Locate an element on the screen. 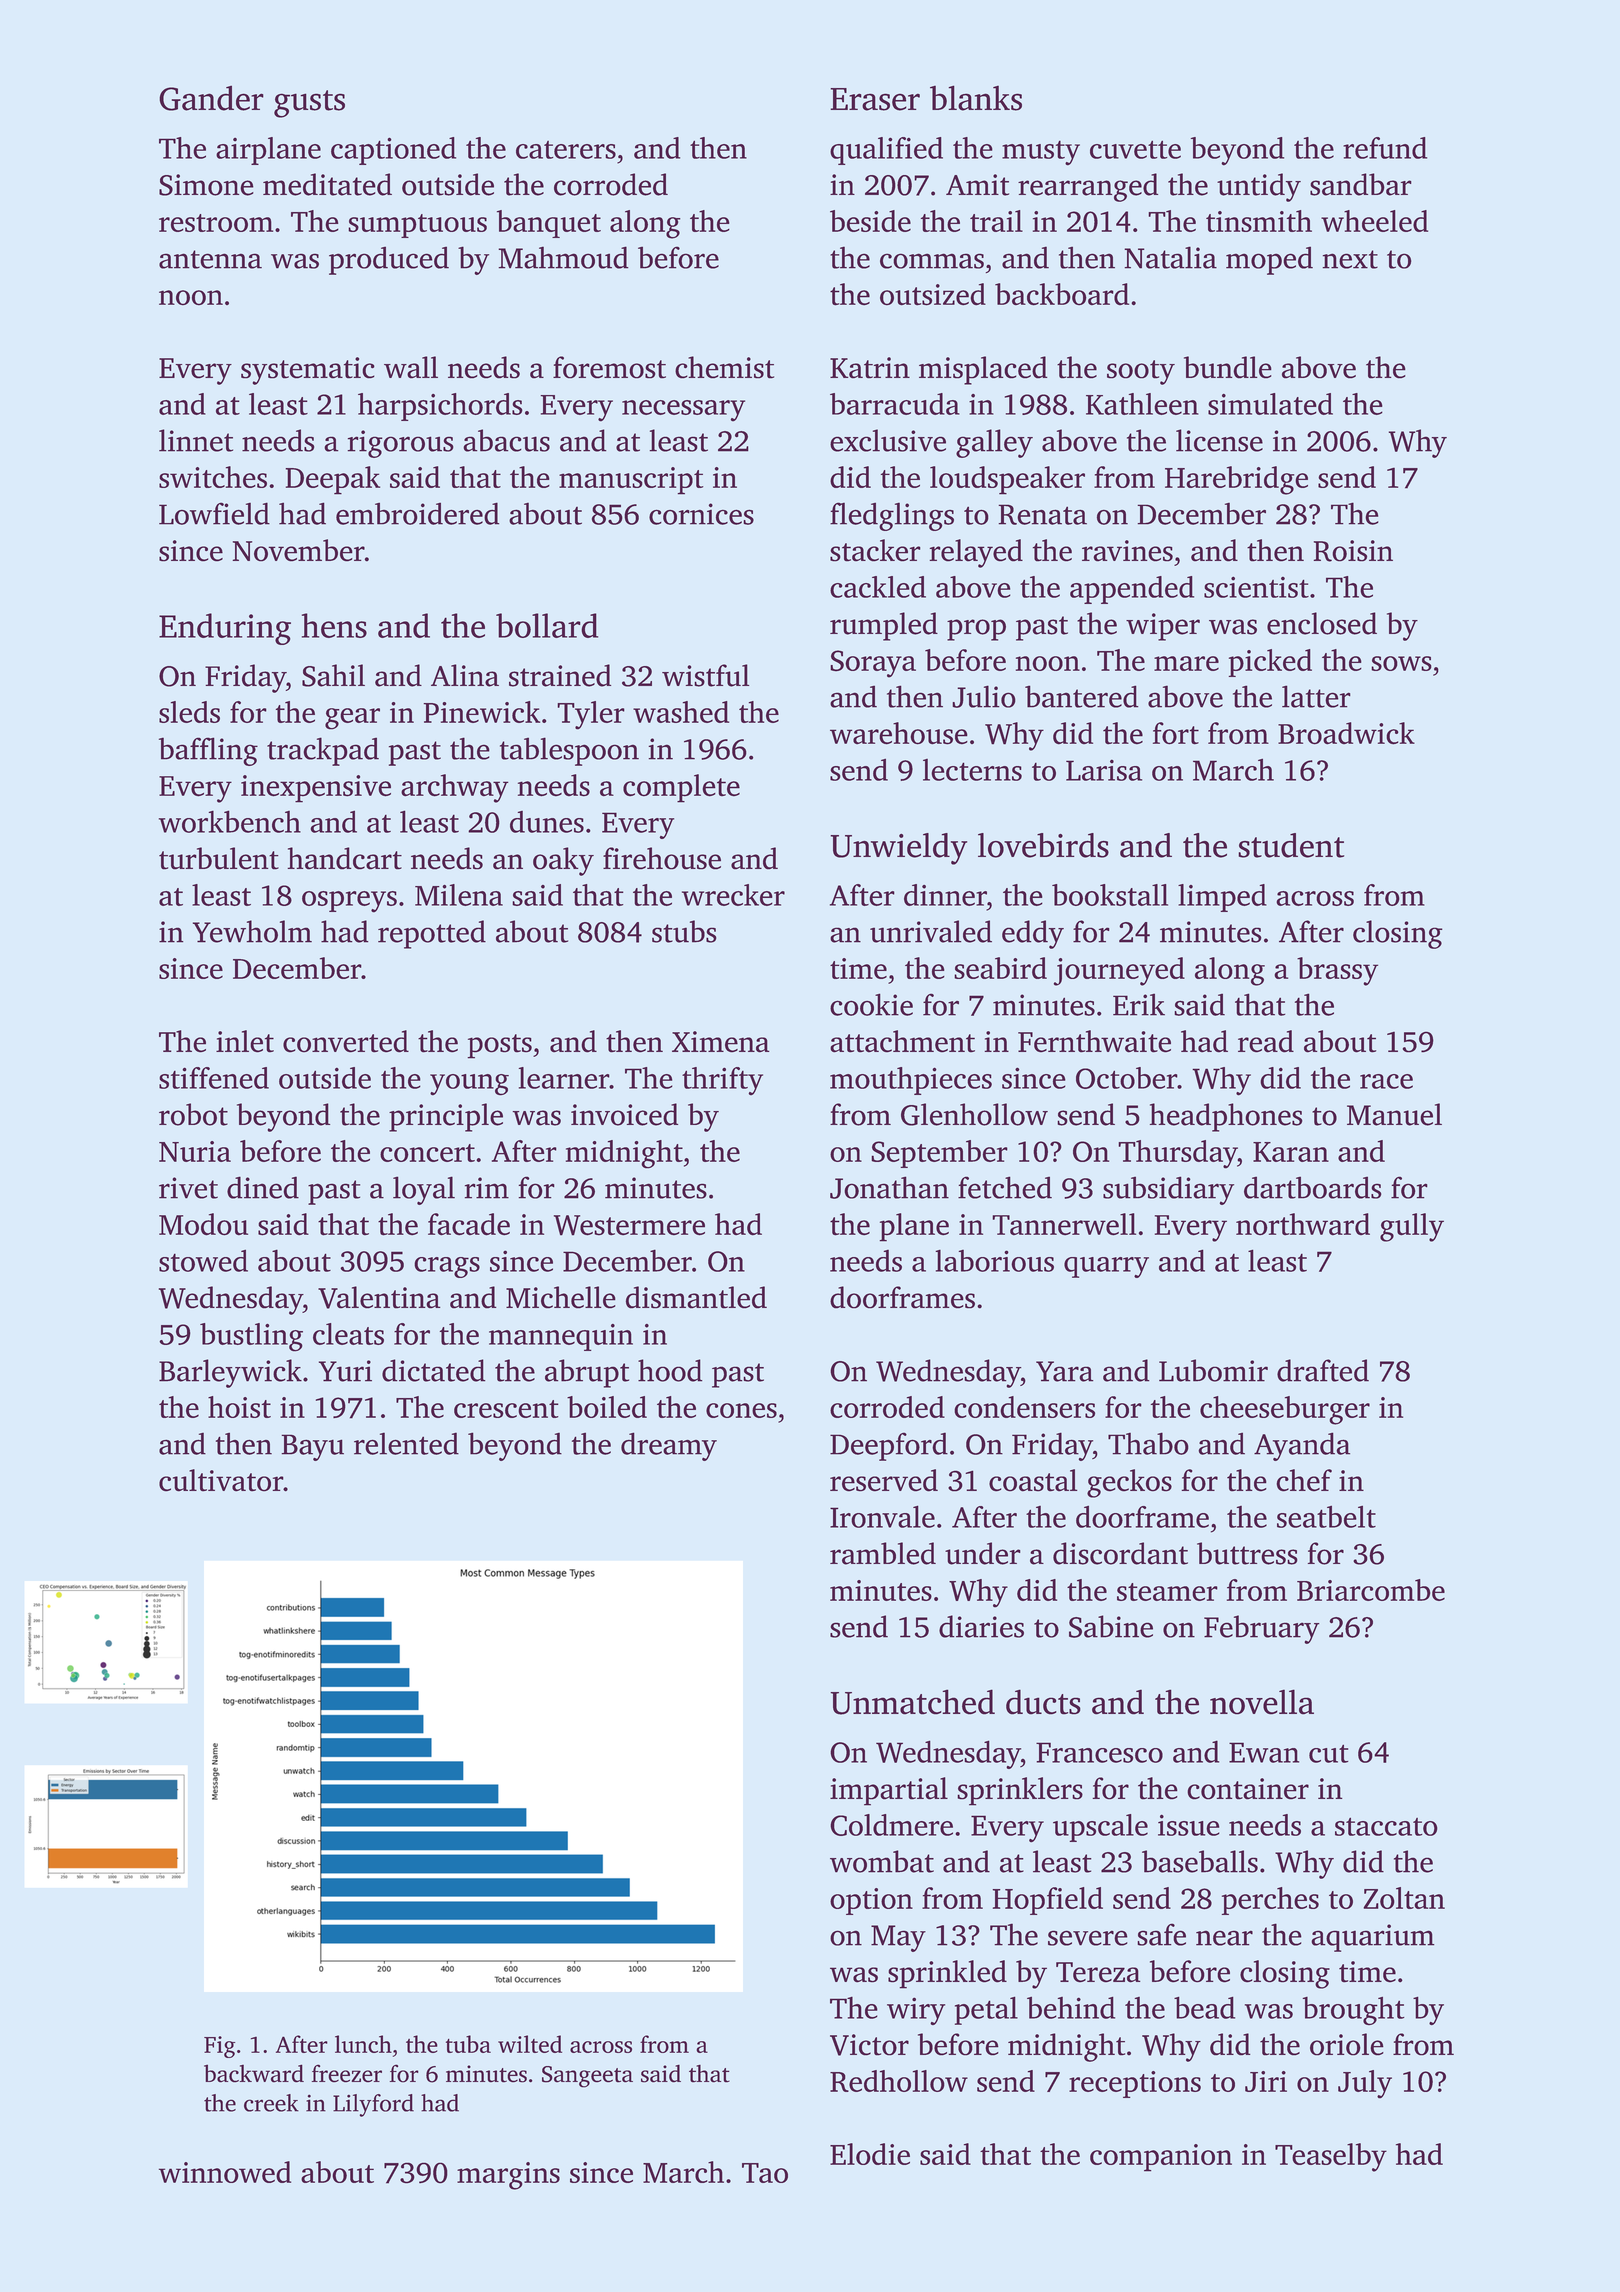 This screenshot has height=2292, width=1620. Roisin is located at coordinates (1353, 551).
